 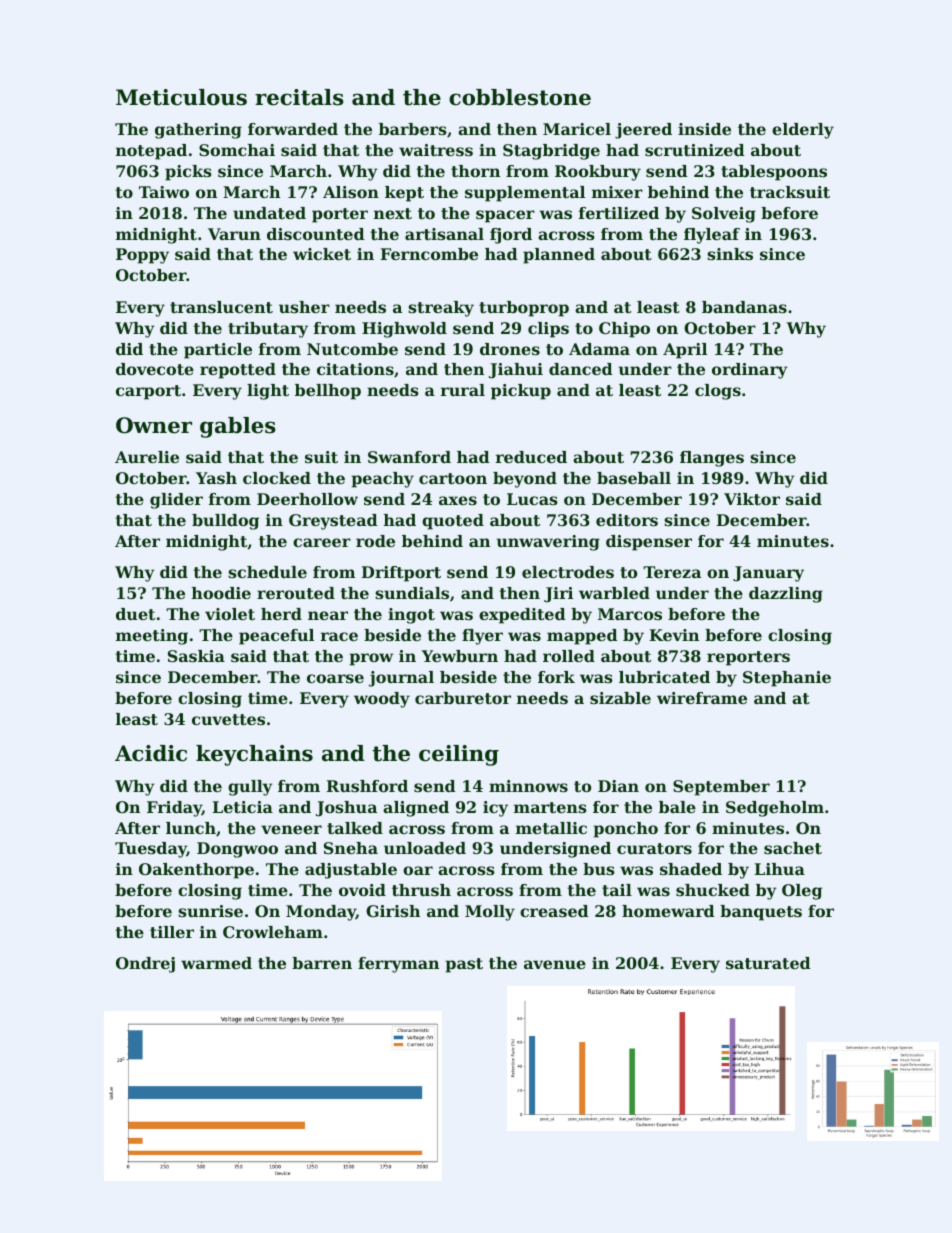 What do you see at coordinates (620, 698) in the document?
I see `sizable` at bounding box center [620, 698].
